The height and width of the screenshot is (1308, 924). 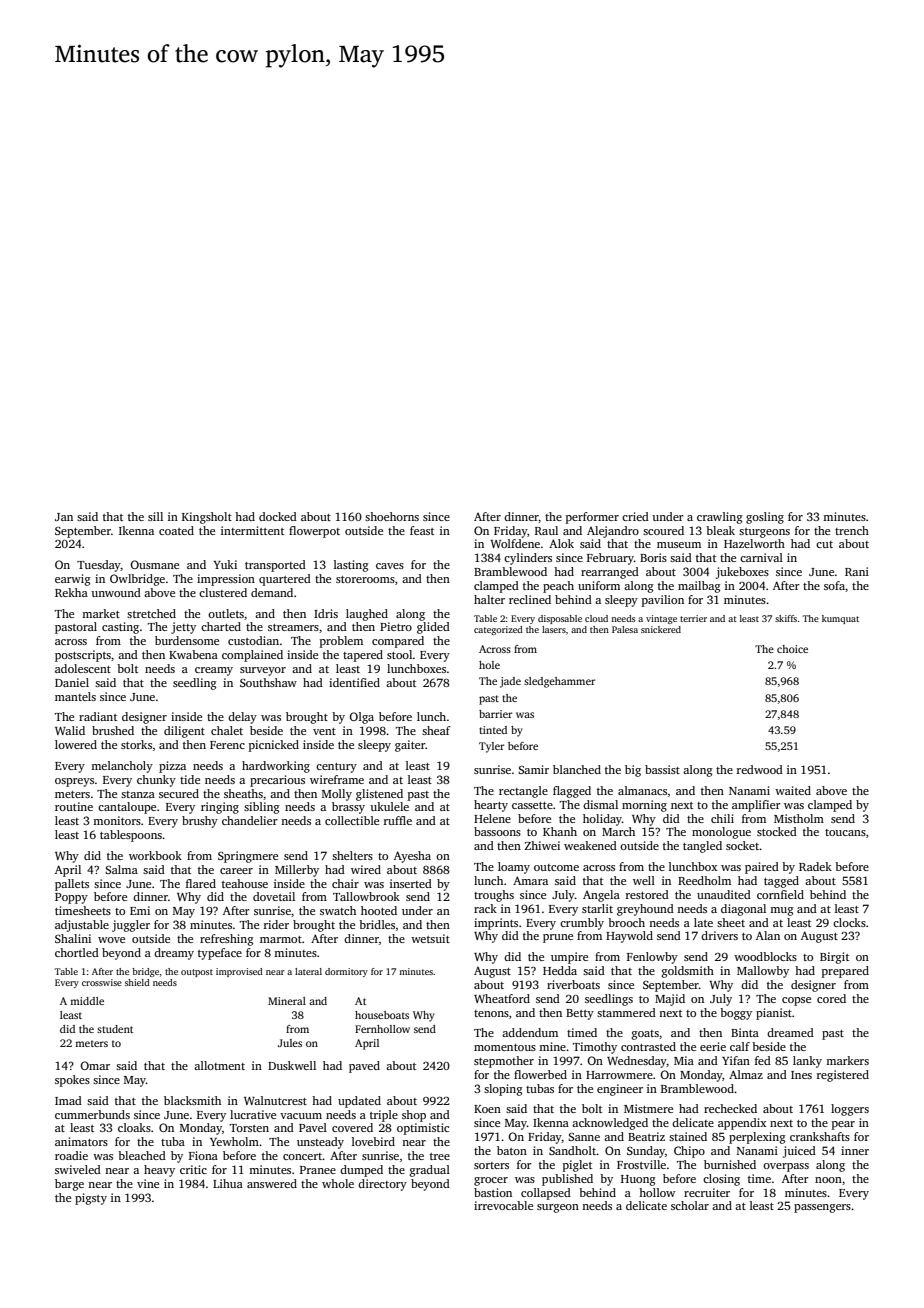 I want to click on Torsten, so click(x=249, y=1128).
